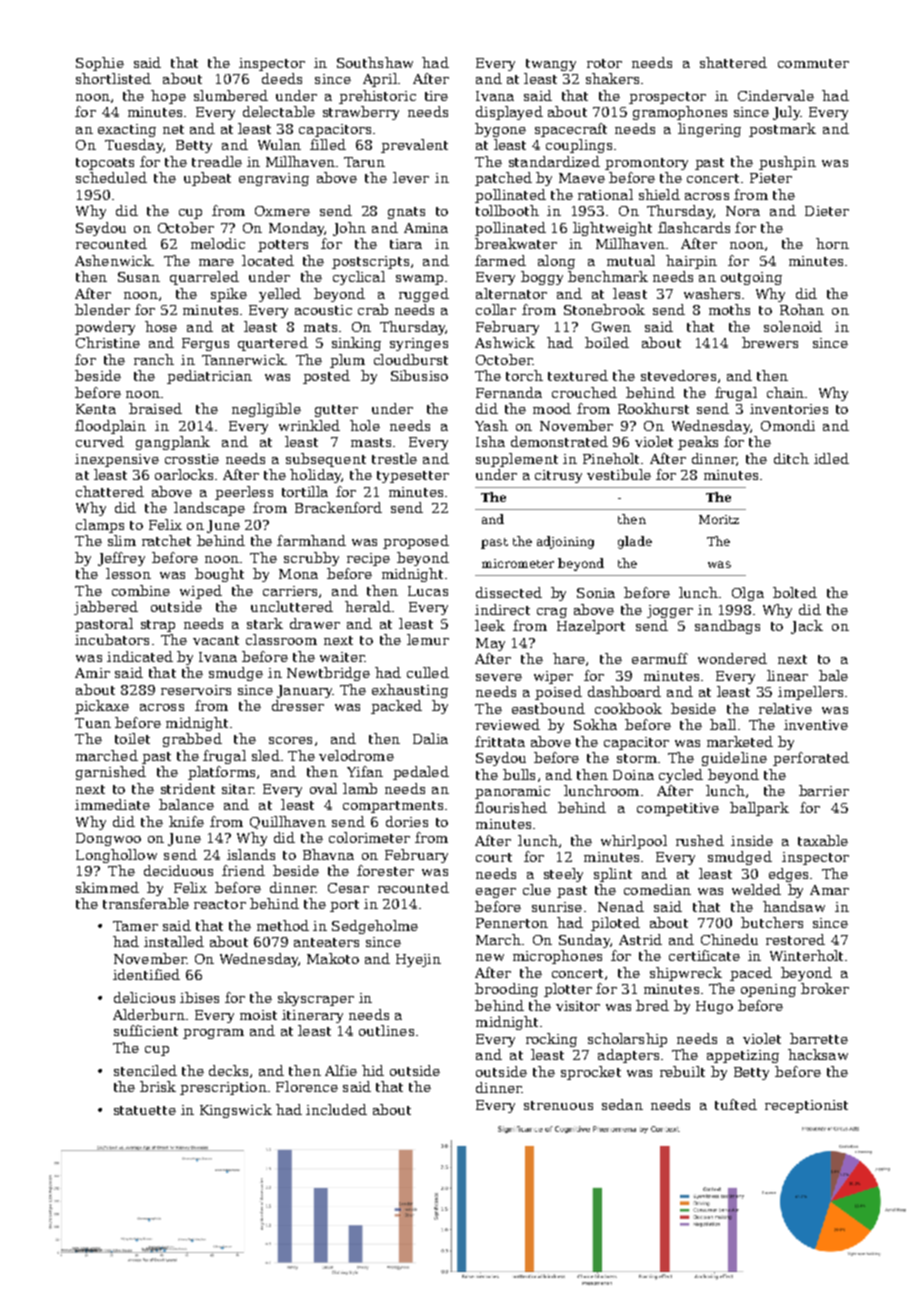 This document has height=1308, width=924. What do you see at coordinates (824, 790) in the document?
I see `barrier` at bounding box center [824, 790].
